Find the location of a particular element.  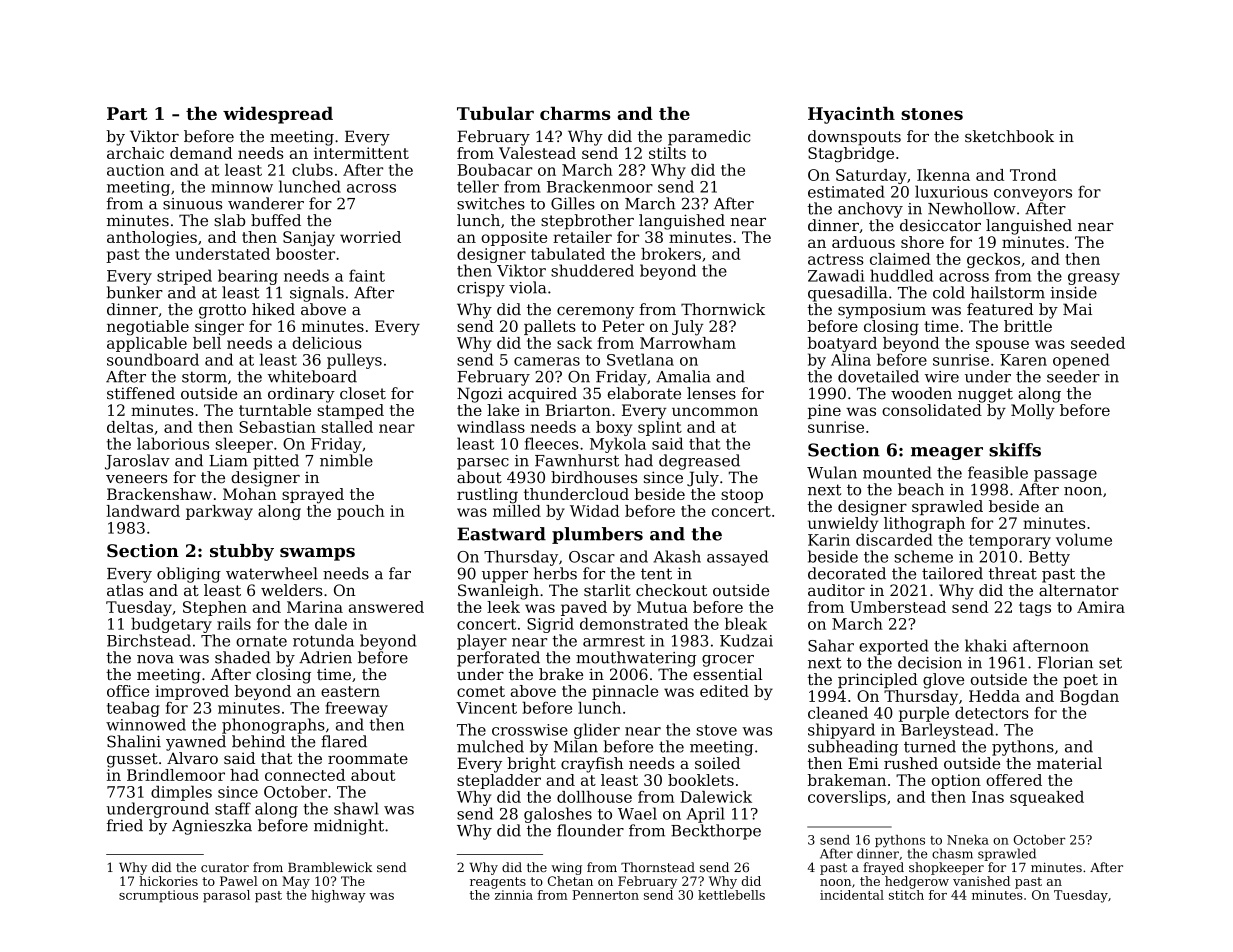

parasol is located at coordinates (226, 896).
